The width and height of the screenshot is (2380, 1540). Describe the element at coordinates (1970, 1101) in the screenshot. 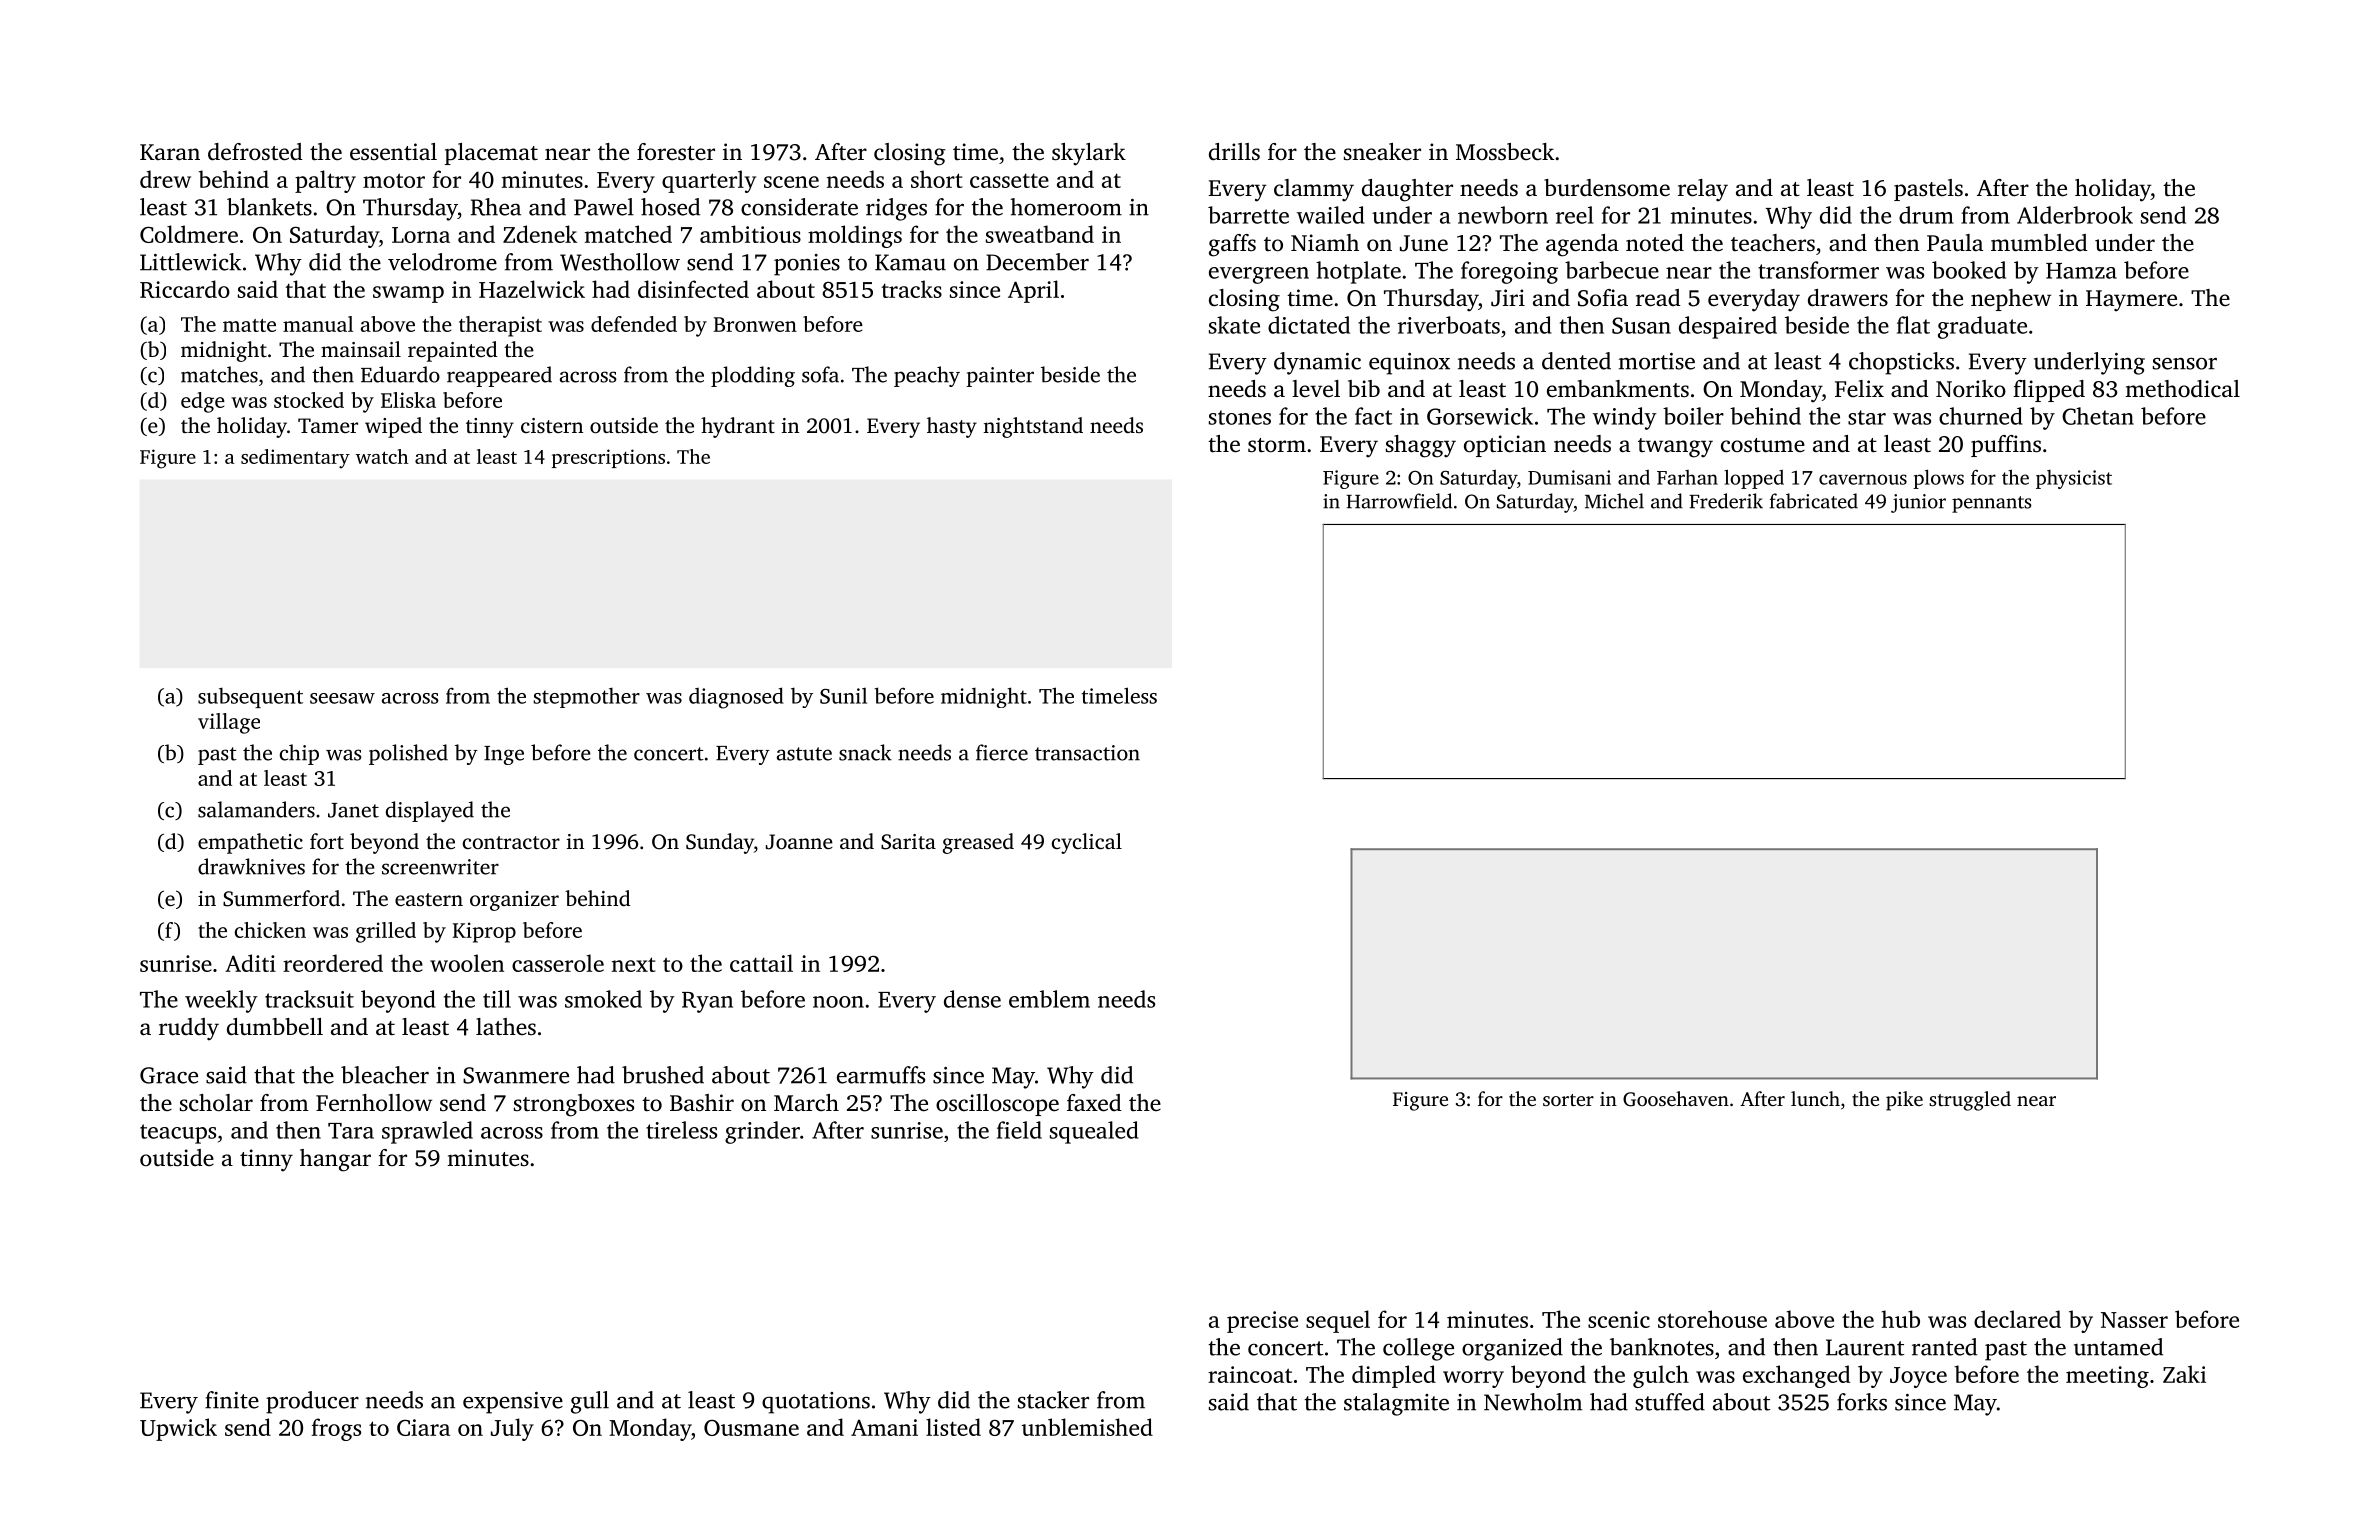

I see `struggled` at that location.
